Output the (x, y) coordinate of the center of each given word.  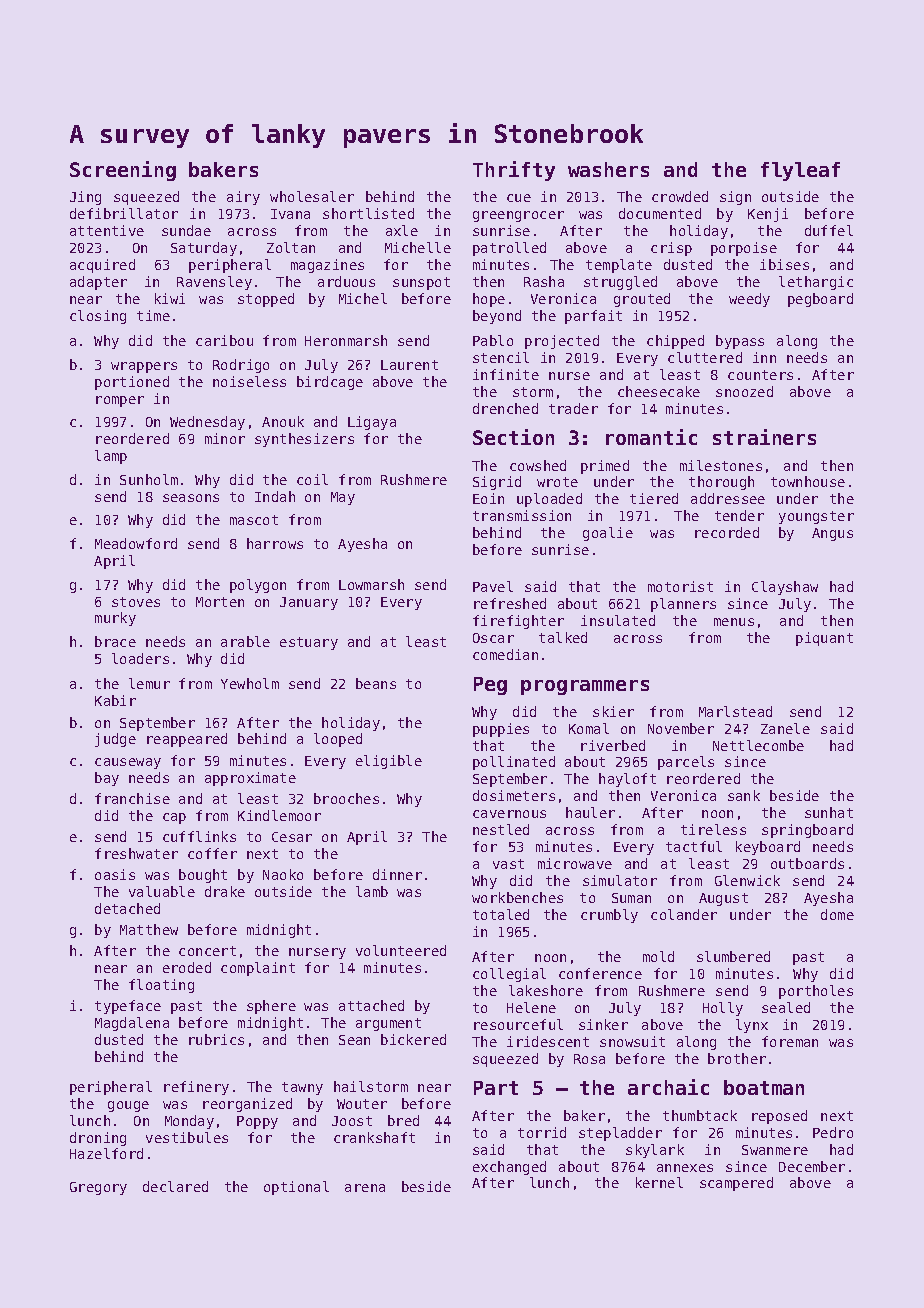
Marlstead (735, 711)
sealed (786, 1007)
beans (376, 683)
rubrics (216, 1039)
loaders (140, 658)
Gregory (98, 1188)
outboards (807, 863)
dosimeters (514, 795)
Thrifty (514, 171)
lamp (111, 457)
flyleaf (800, 171)
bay (107, 779)
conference (600, 973)
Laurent (409, 365)
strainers (764, 437)
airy (243, 198)
